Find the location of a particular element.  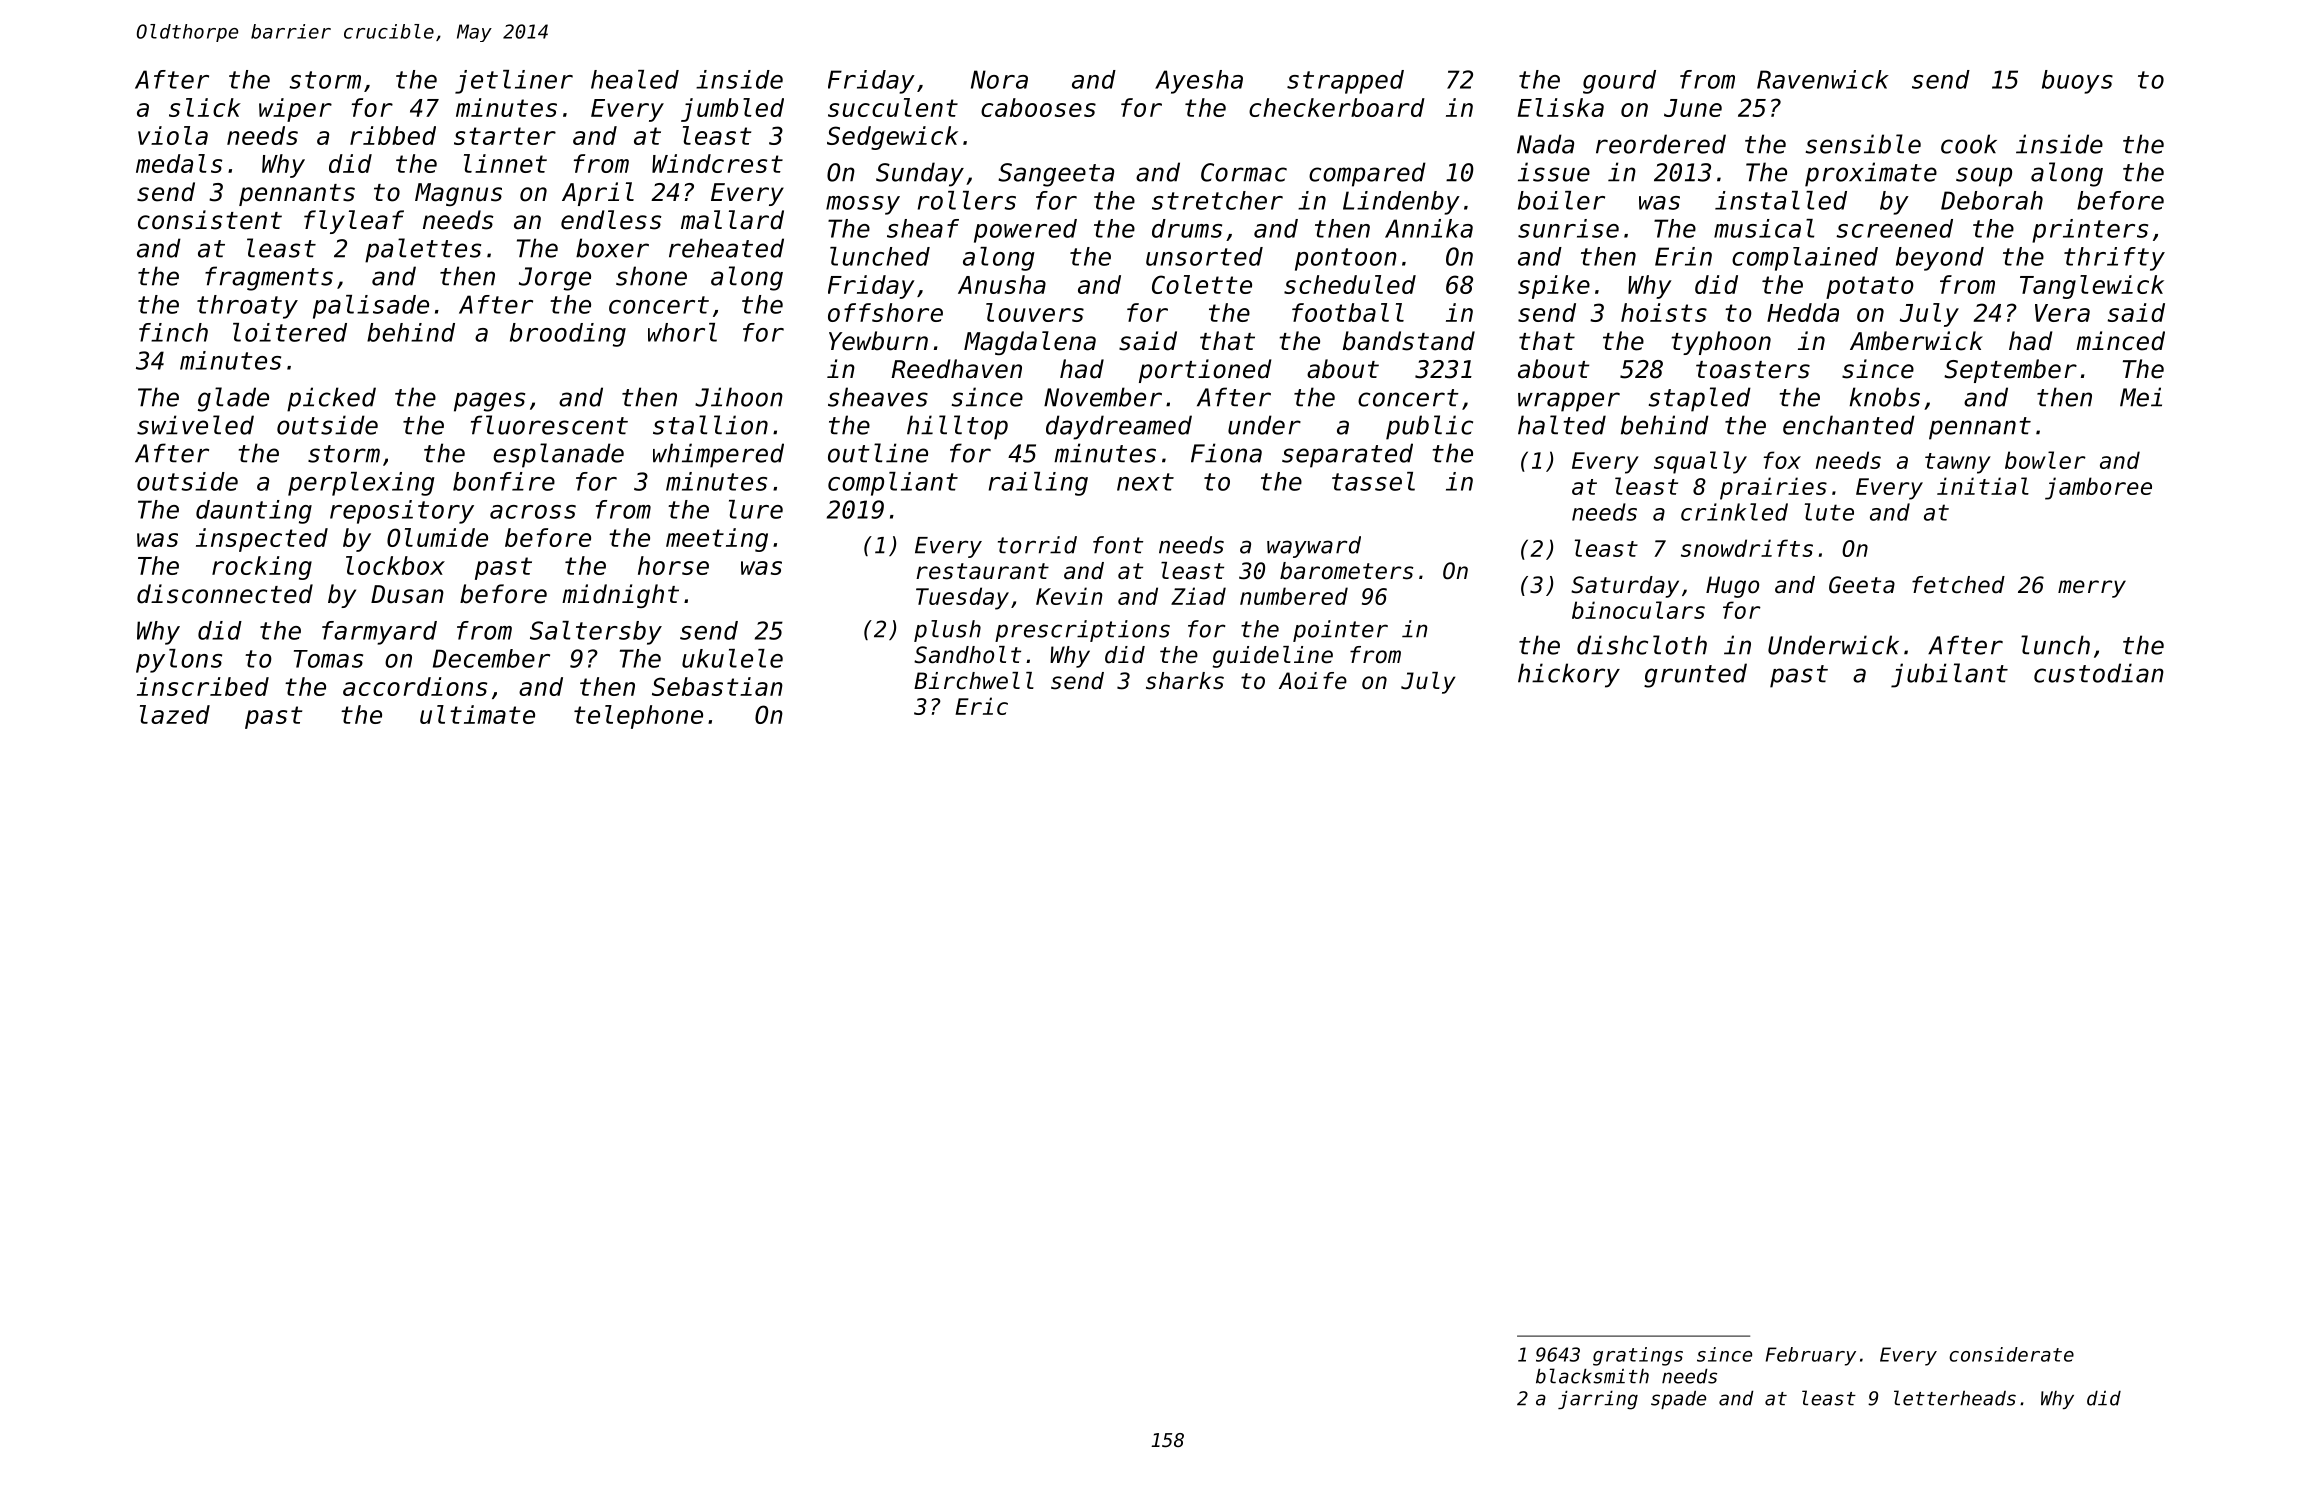

flyleaf is located at coordinates (354, 222).
